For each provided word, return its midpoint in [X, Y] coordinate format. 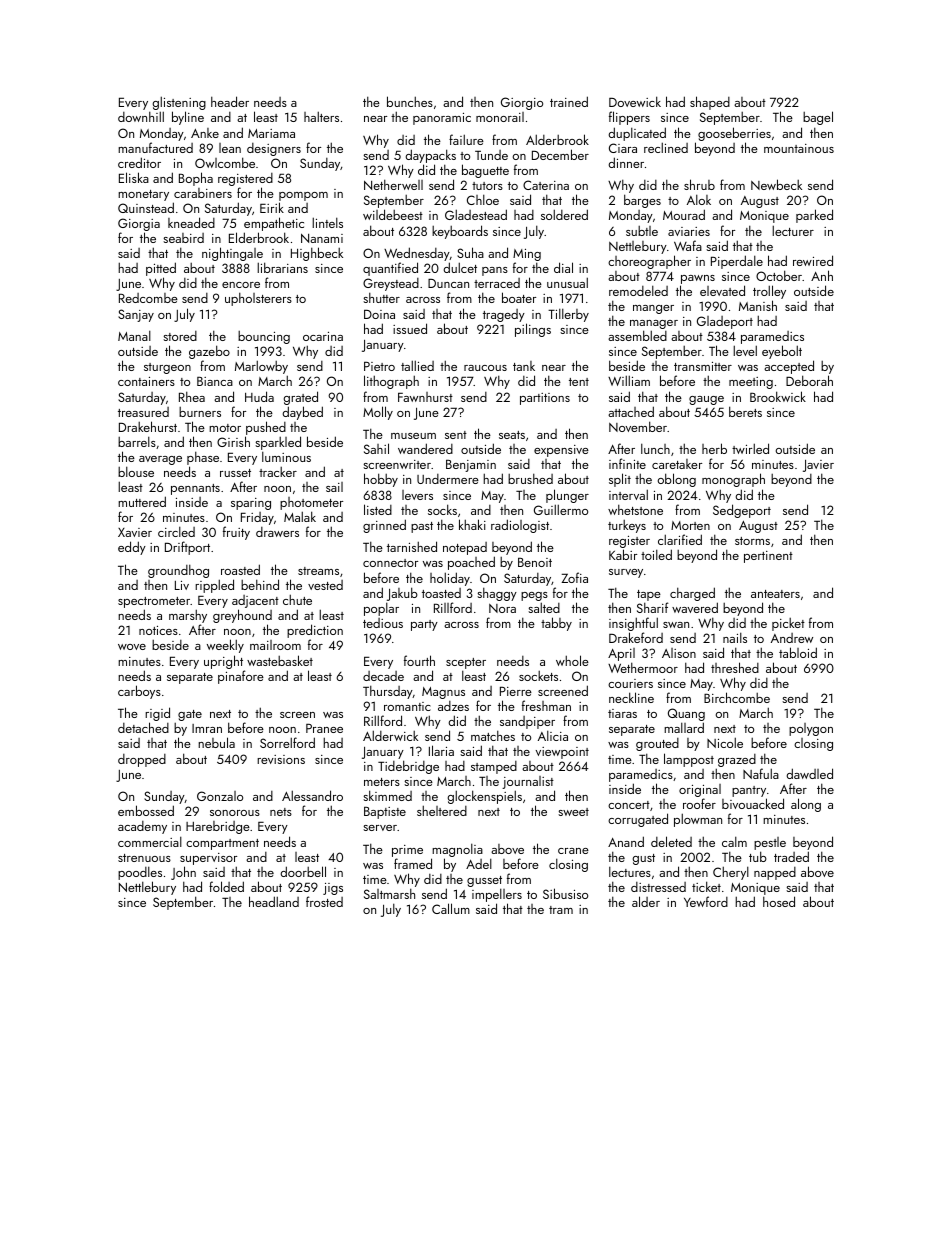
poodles [140, 873]
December [560, 154]
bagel [818, 118]
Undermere [448, 479]
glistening [179, 104]
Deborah [809, 381]
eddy [132, 548]
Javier [818, 467]
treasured [143, 412]
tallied [417, 365]
